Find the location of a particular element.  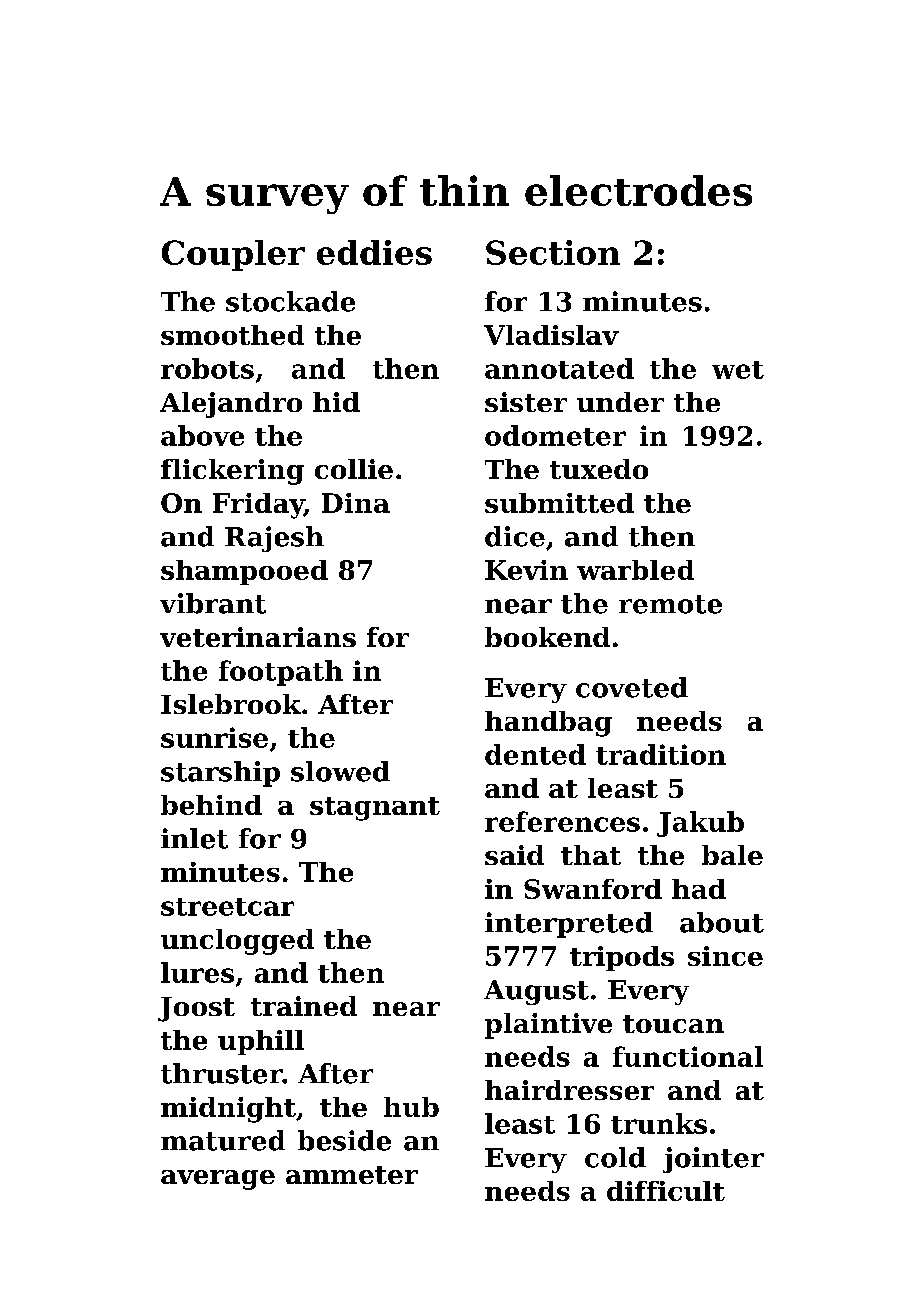

unclogged is located at coordinates (237, 942).
